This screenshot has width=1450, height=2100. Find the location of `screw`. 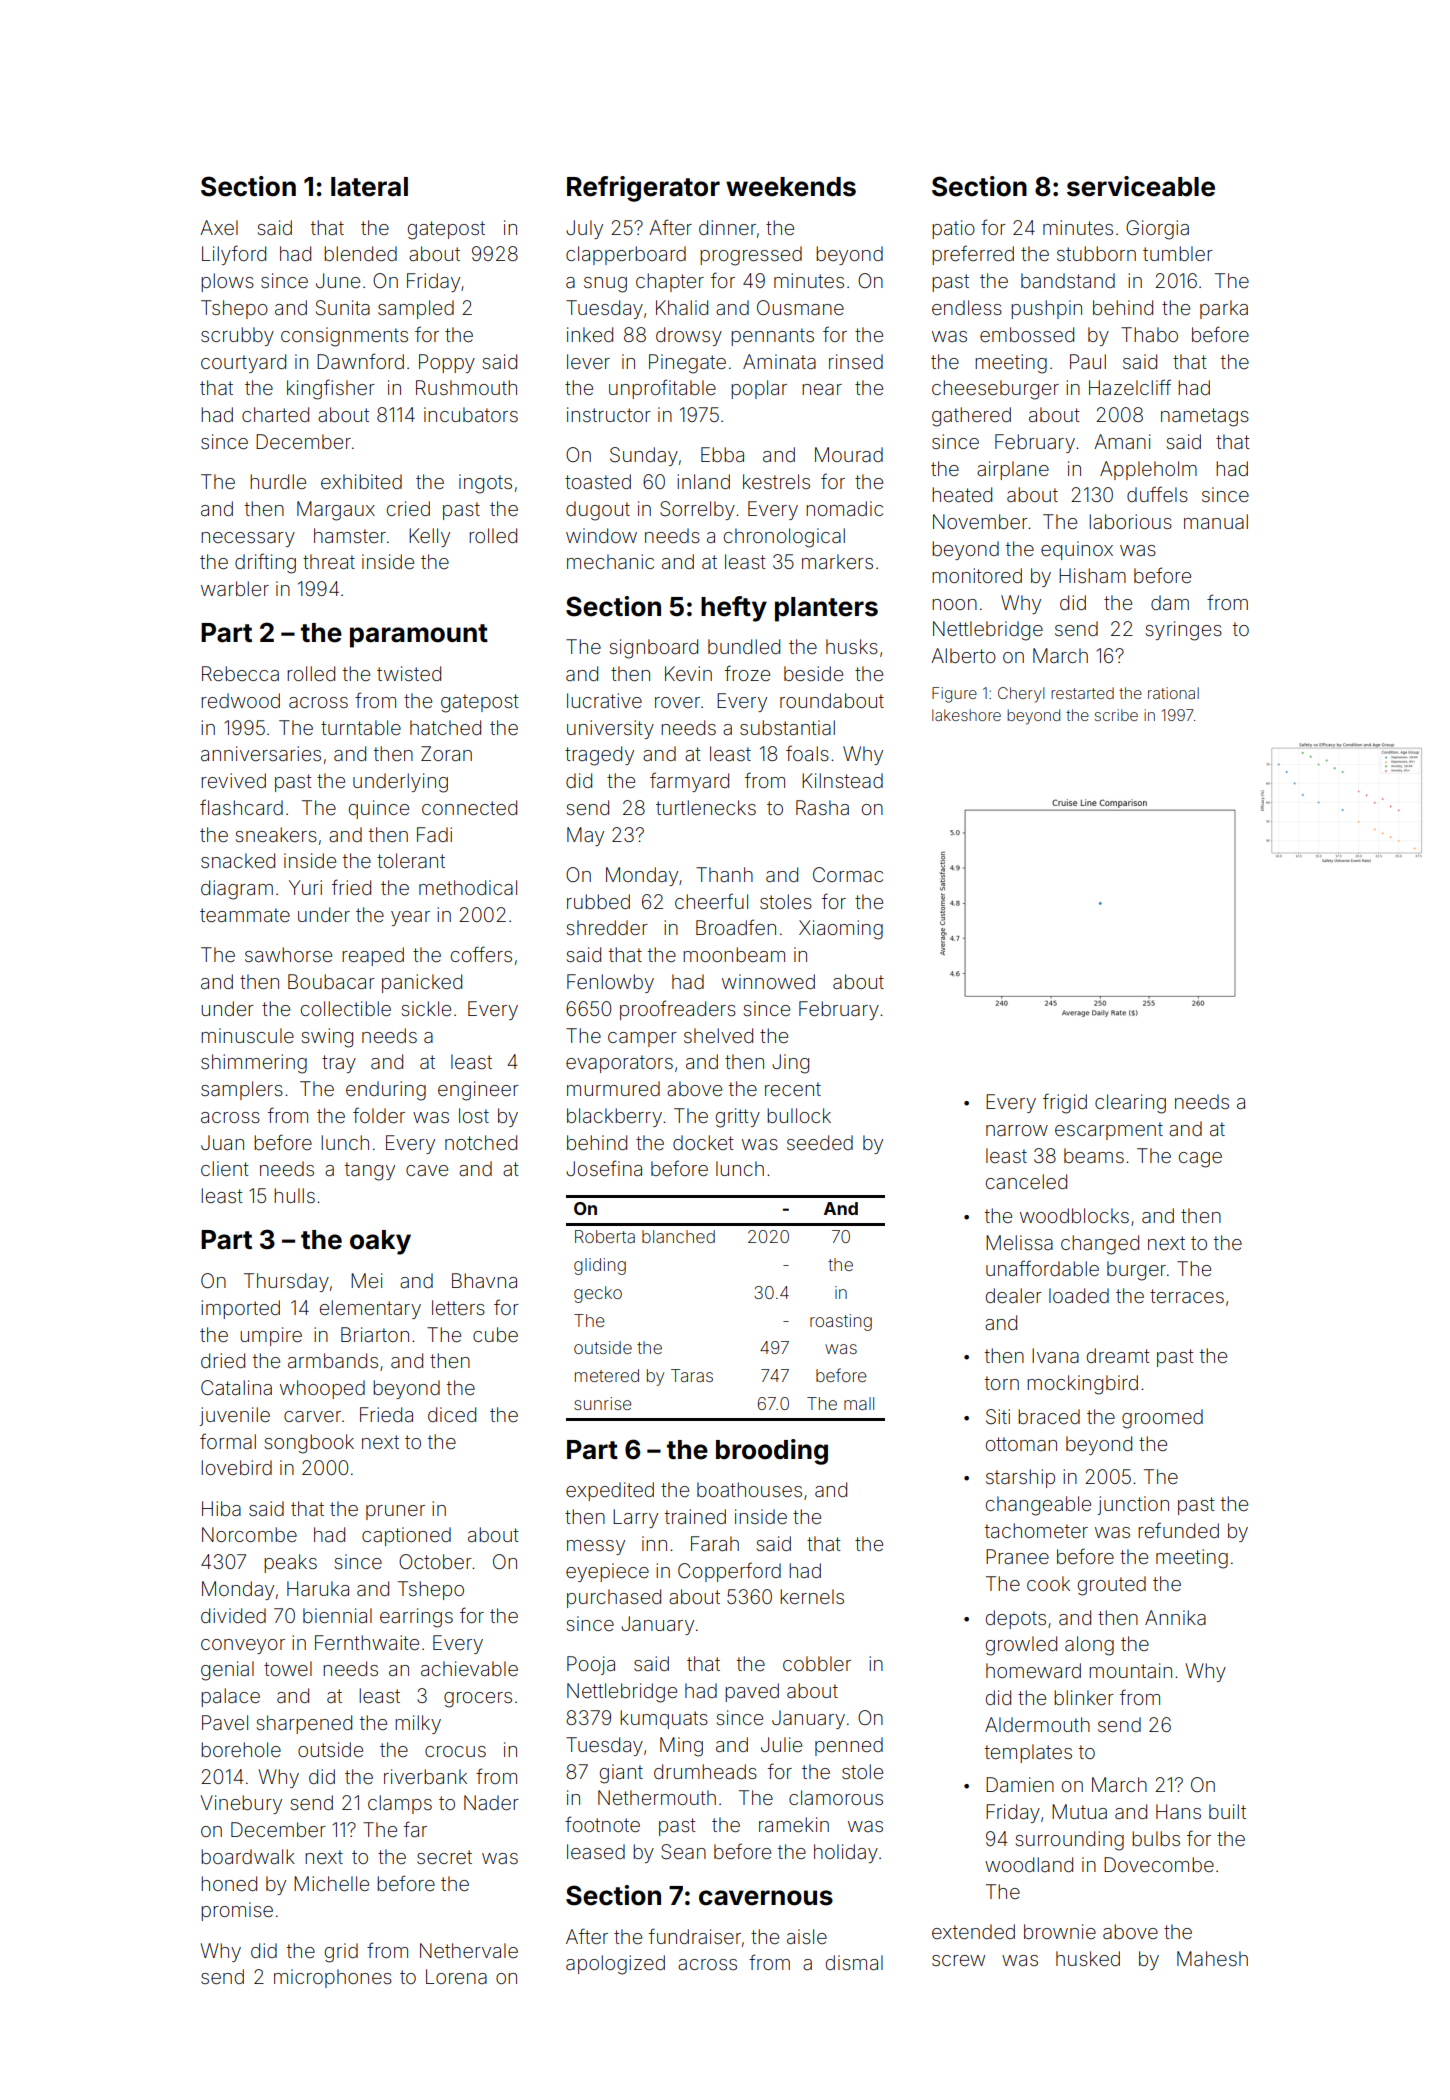

screw is located at coordinates (958, 1960).
